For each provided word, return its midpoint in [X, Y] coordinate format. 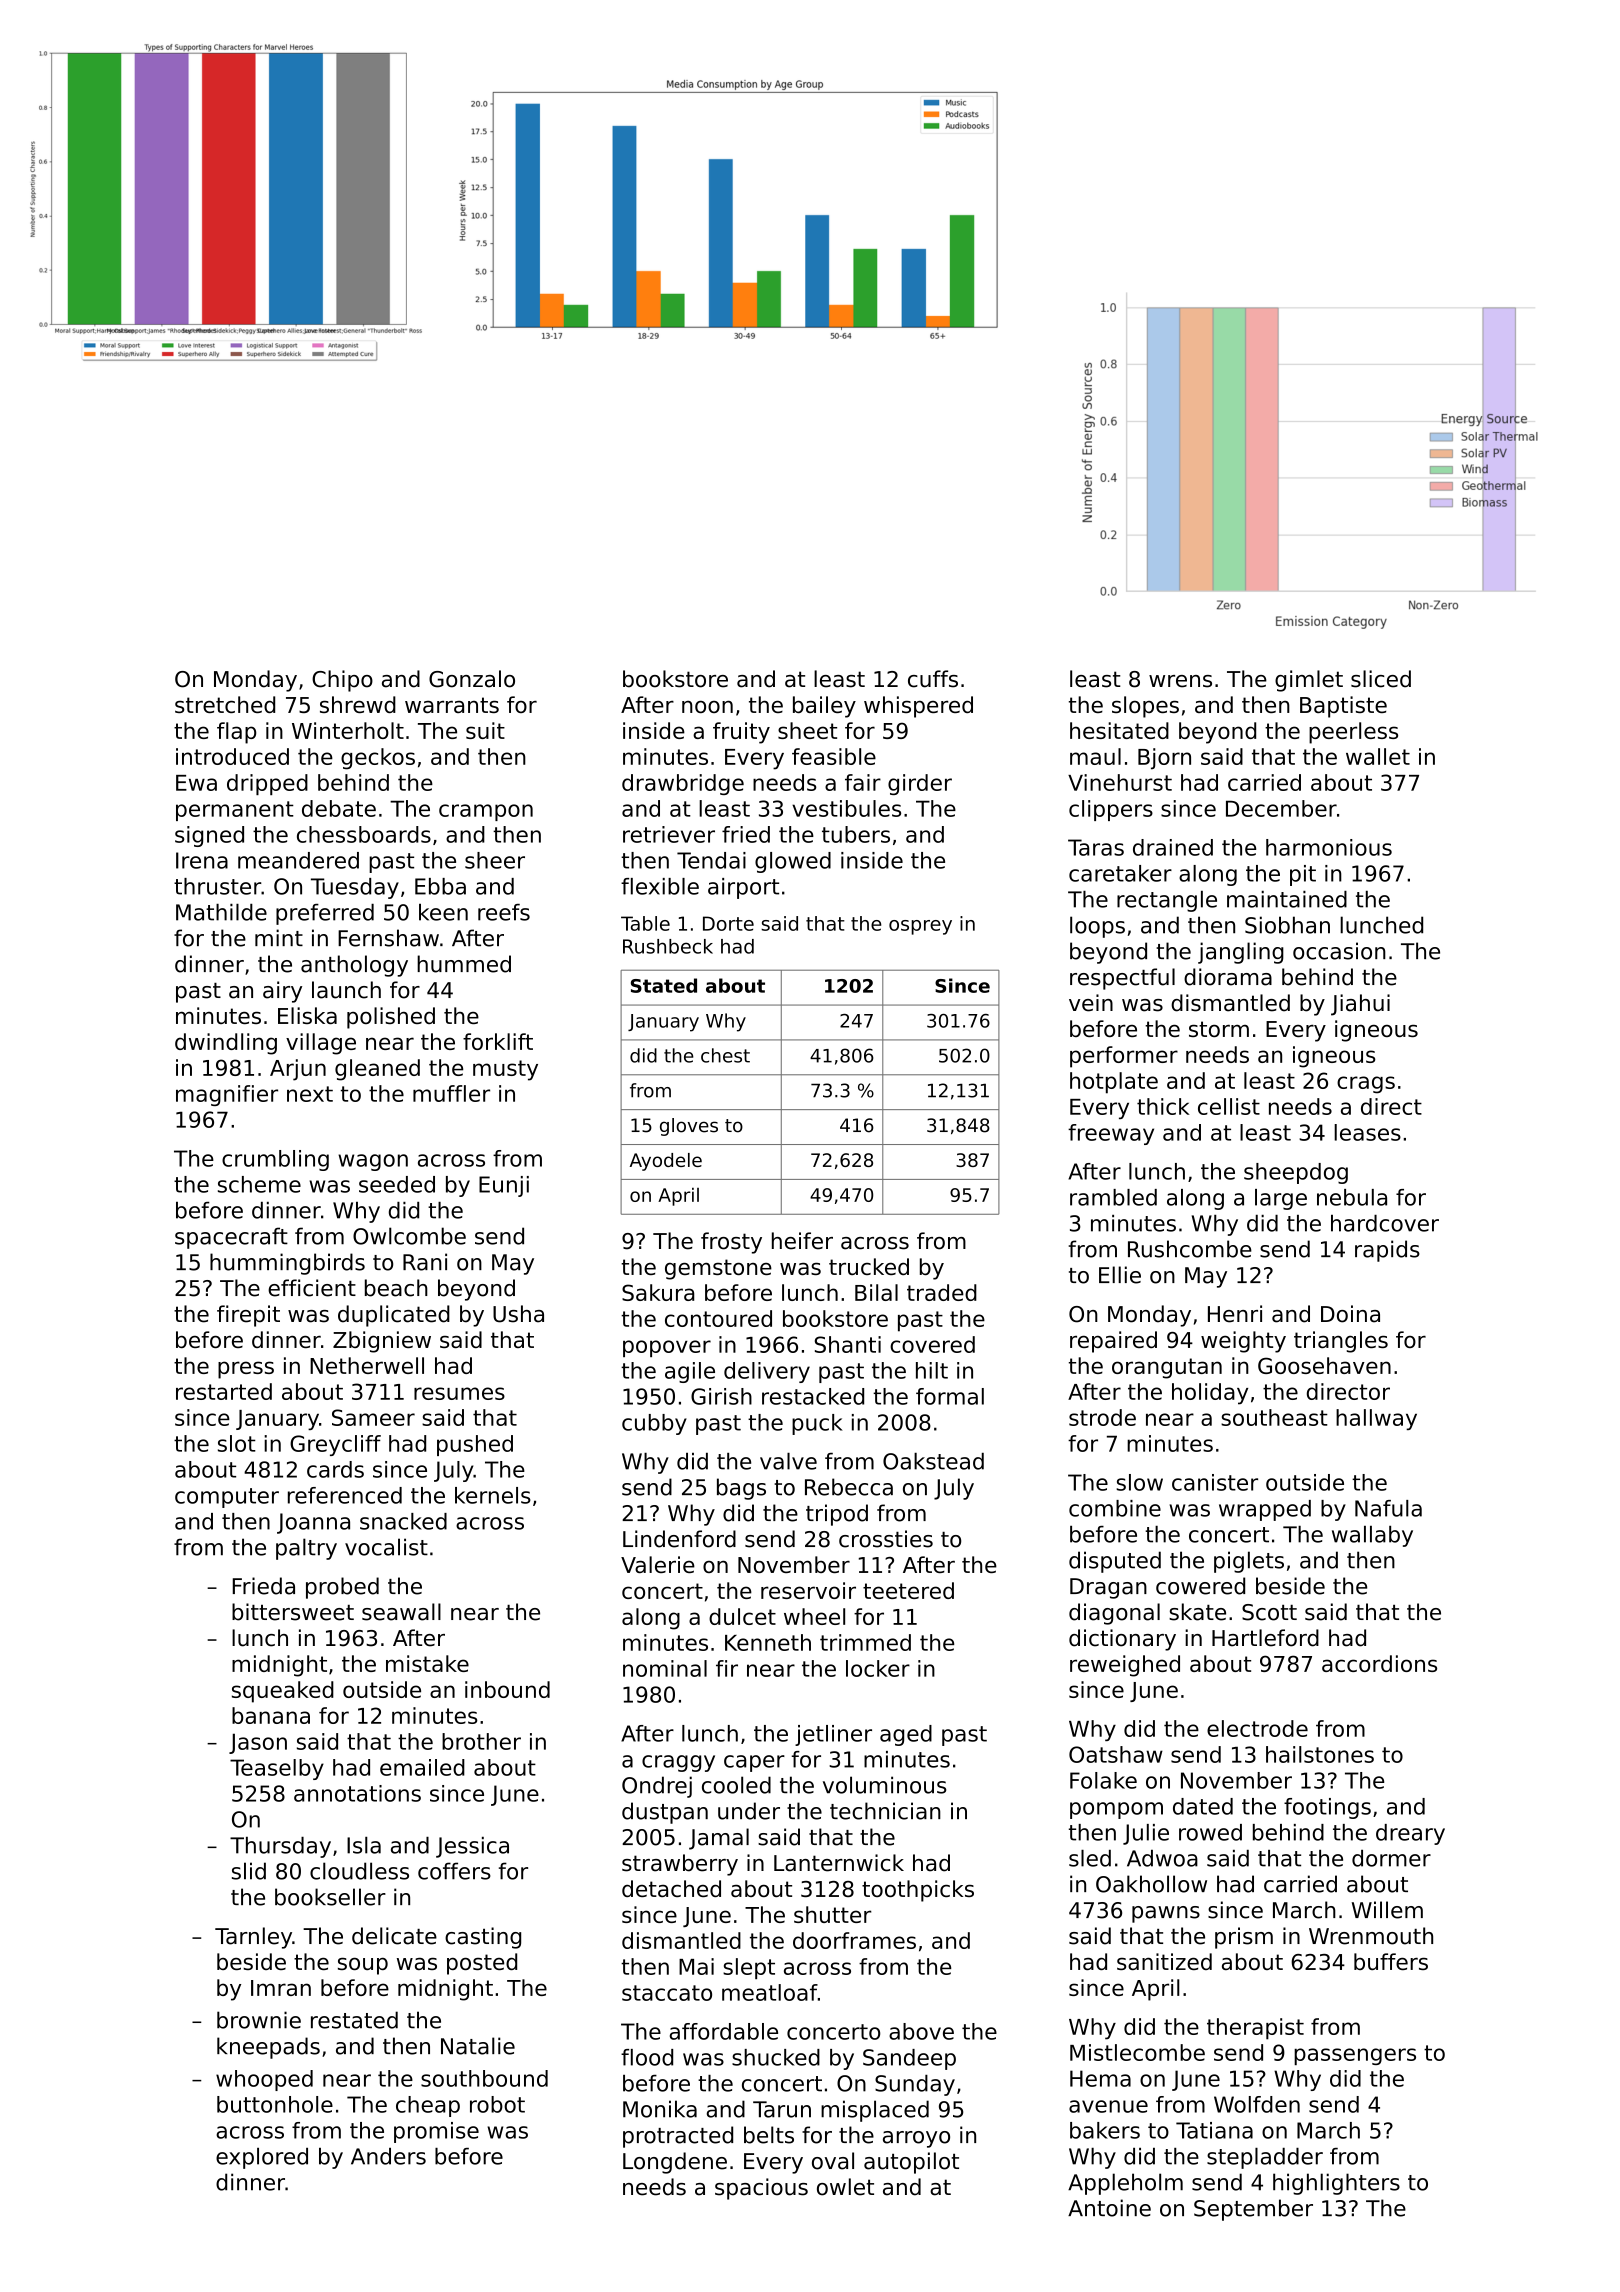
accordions [1379, 1663]
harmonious [1329, 847]
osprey [920, 927]
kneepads [268, 2048]
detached [671, 1888]
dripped [267, 784]
